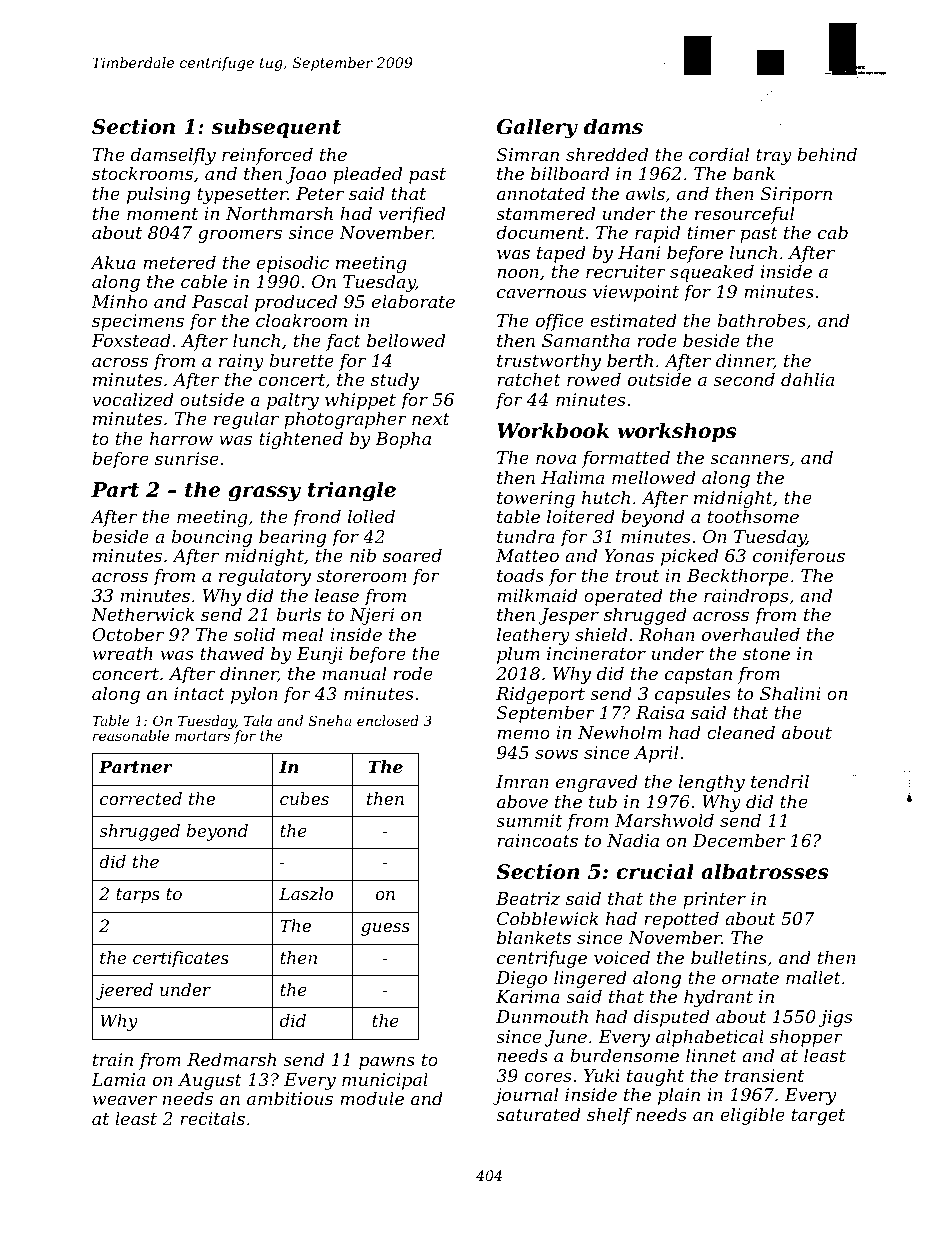 Image resolution: width=952 pixels, height=1233 pixels. Describe the element at coordinates (276, 128) in the screenshot. I see `subsequent` at that location.
